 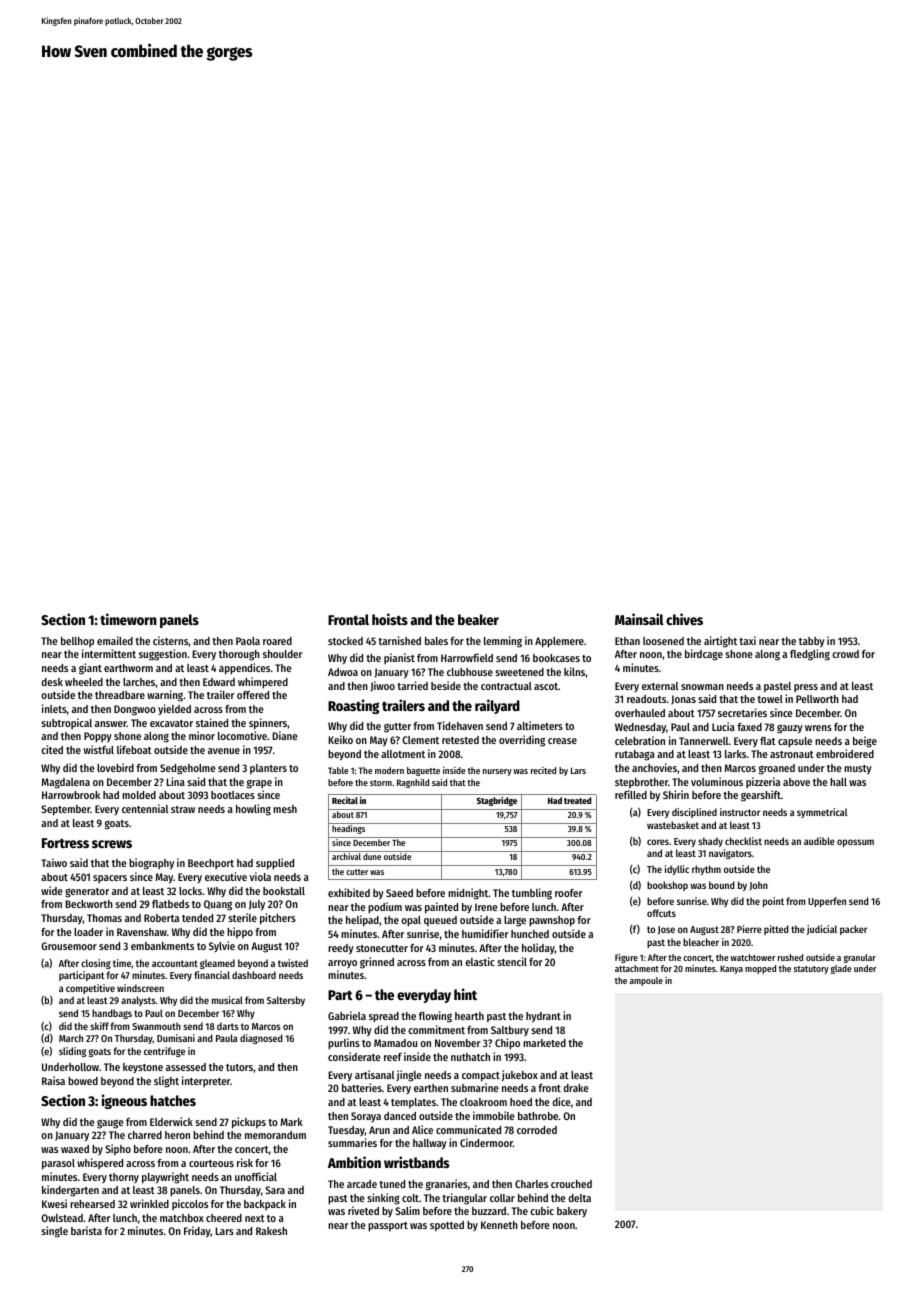 What do you see at coordinates (465, 994) in the image?
I see `hint` at bounding box center [465, 994].
